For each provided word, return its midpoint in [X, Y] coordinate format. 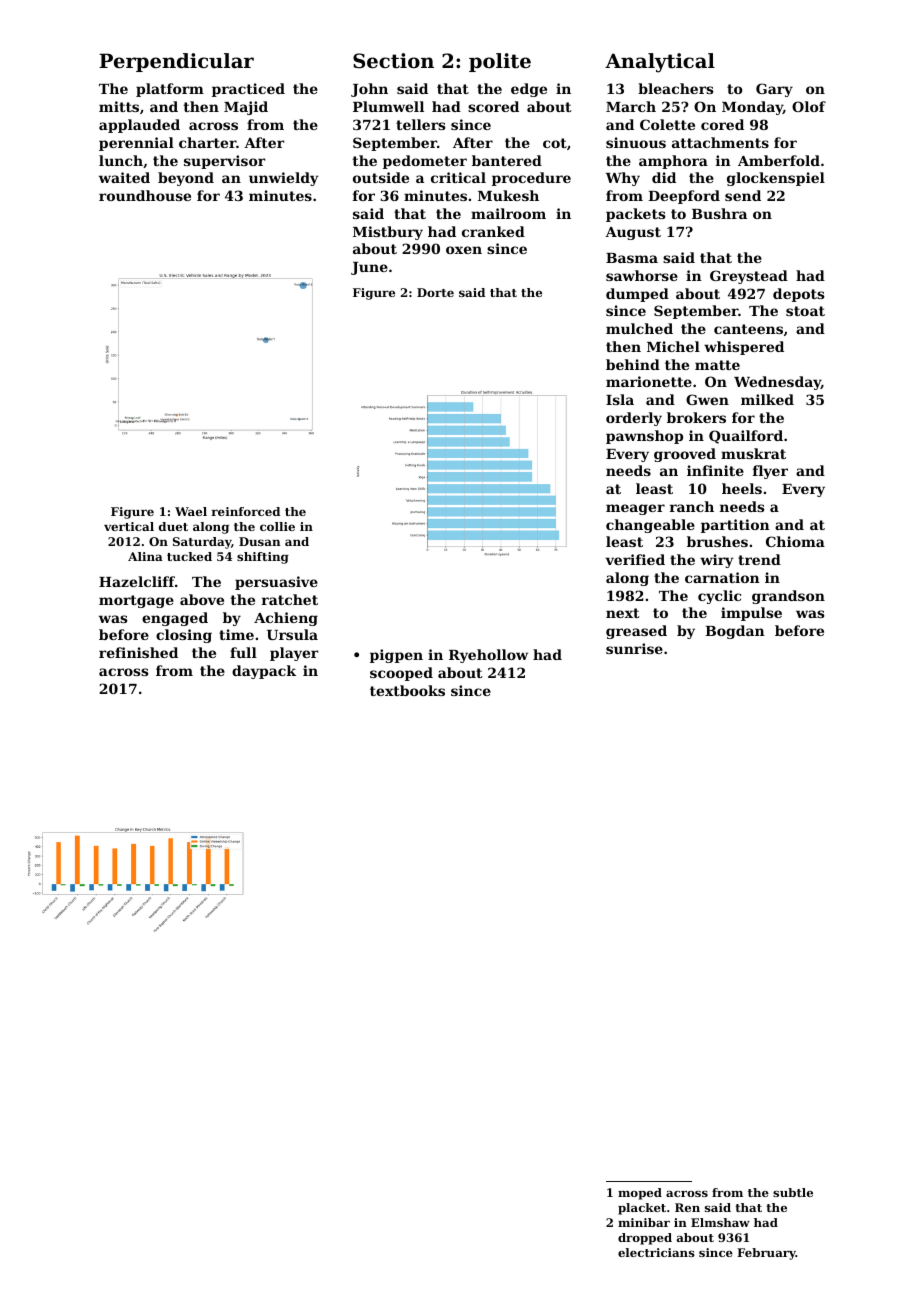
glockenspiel [776, 179]
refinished [138, 652]
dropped [645, 1239]
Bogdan [735, 632]
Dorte [435, 292]
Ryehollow [488, 656]
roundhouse [145, 195]
